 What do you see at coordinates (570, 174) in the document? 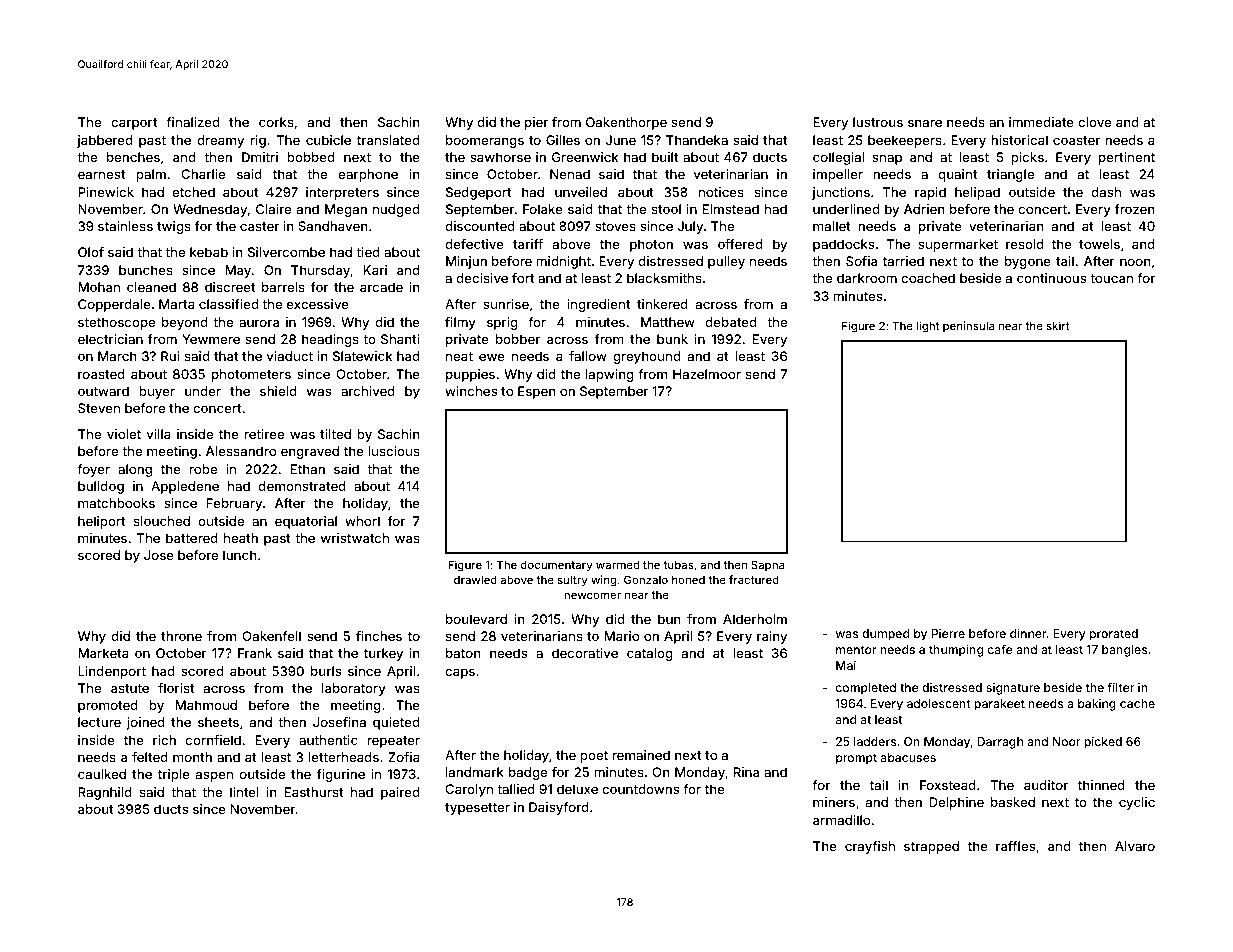
I see `Nenad` at bounding box center [570, 174].
